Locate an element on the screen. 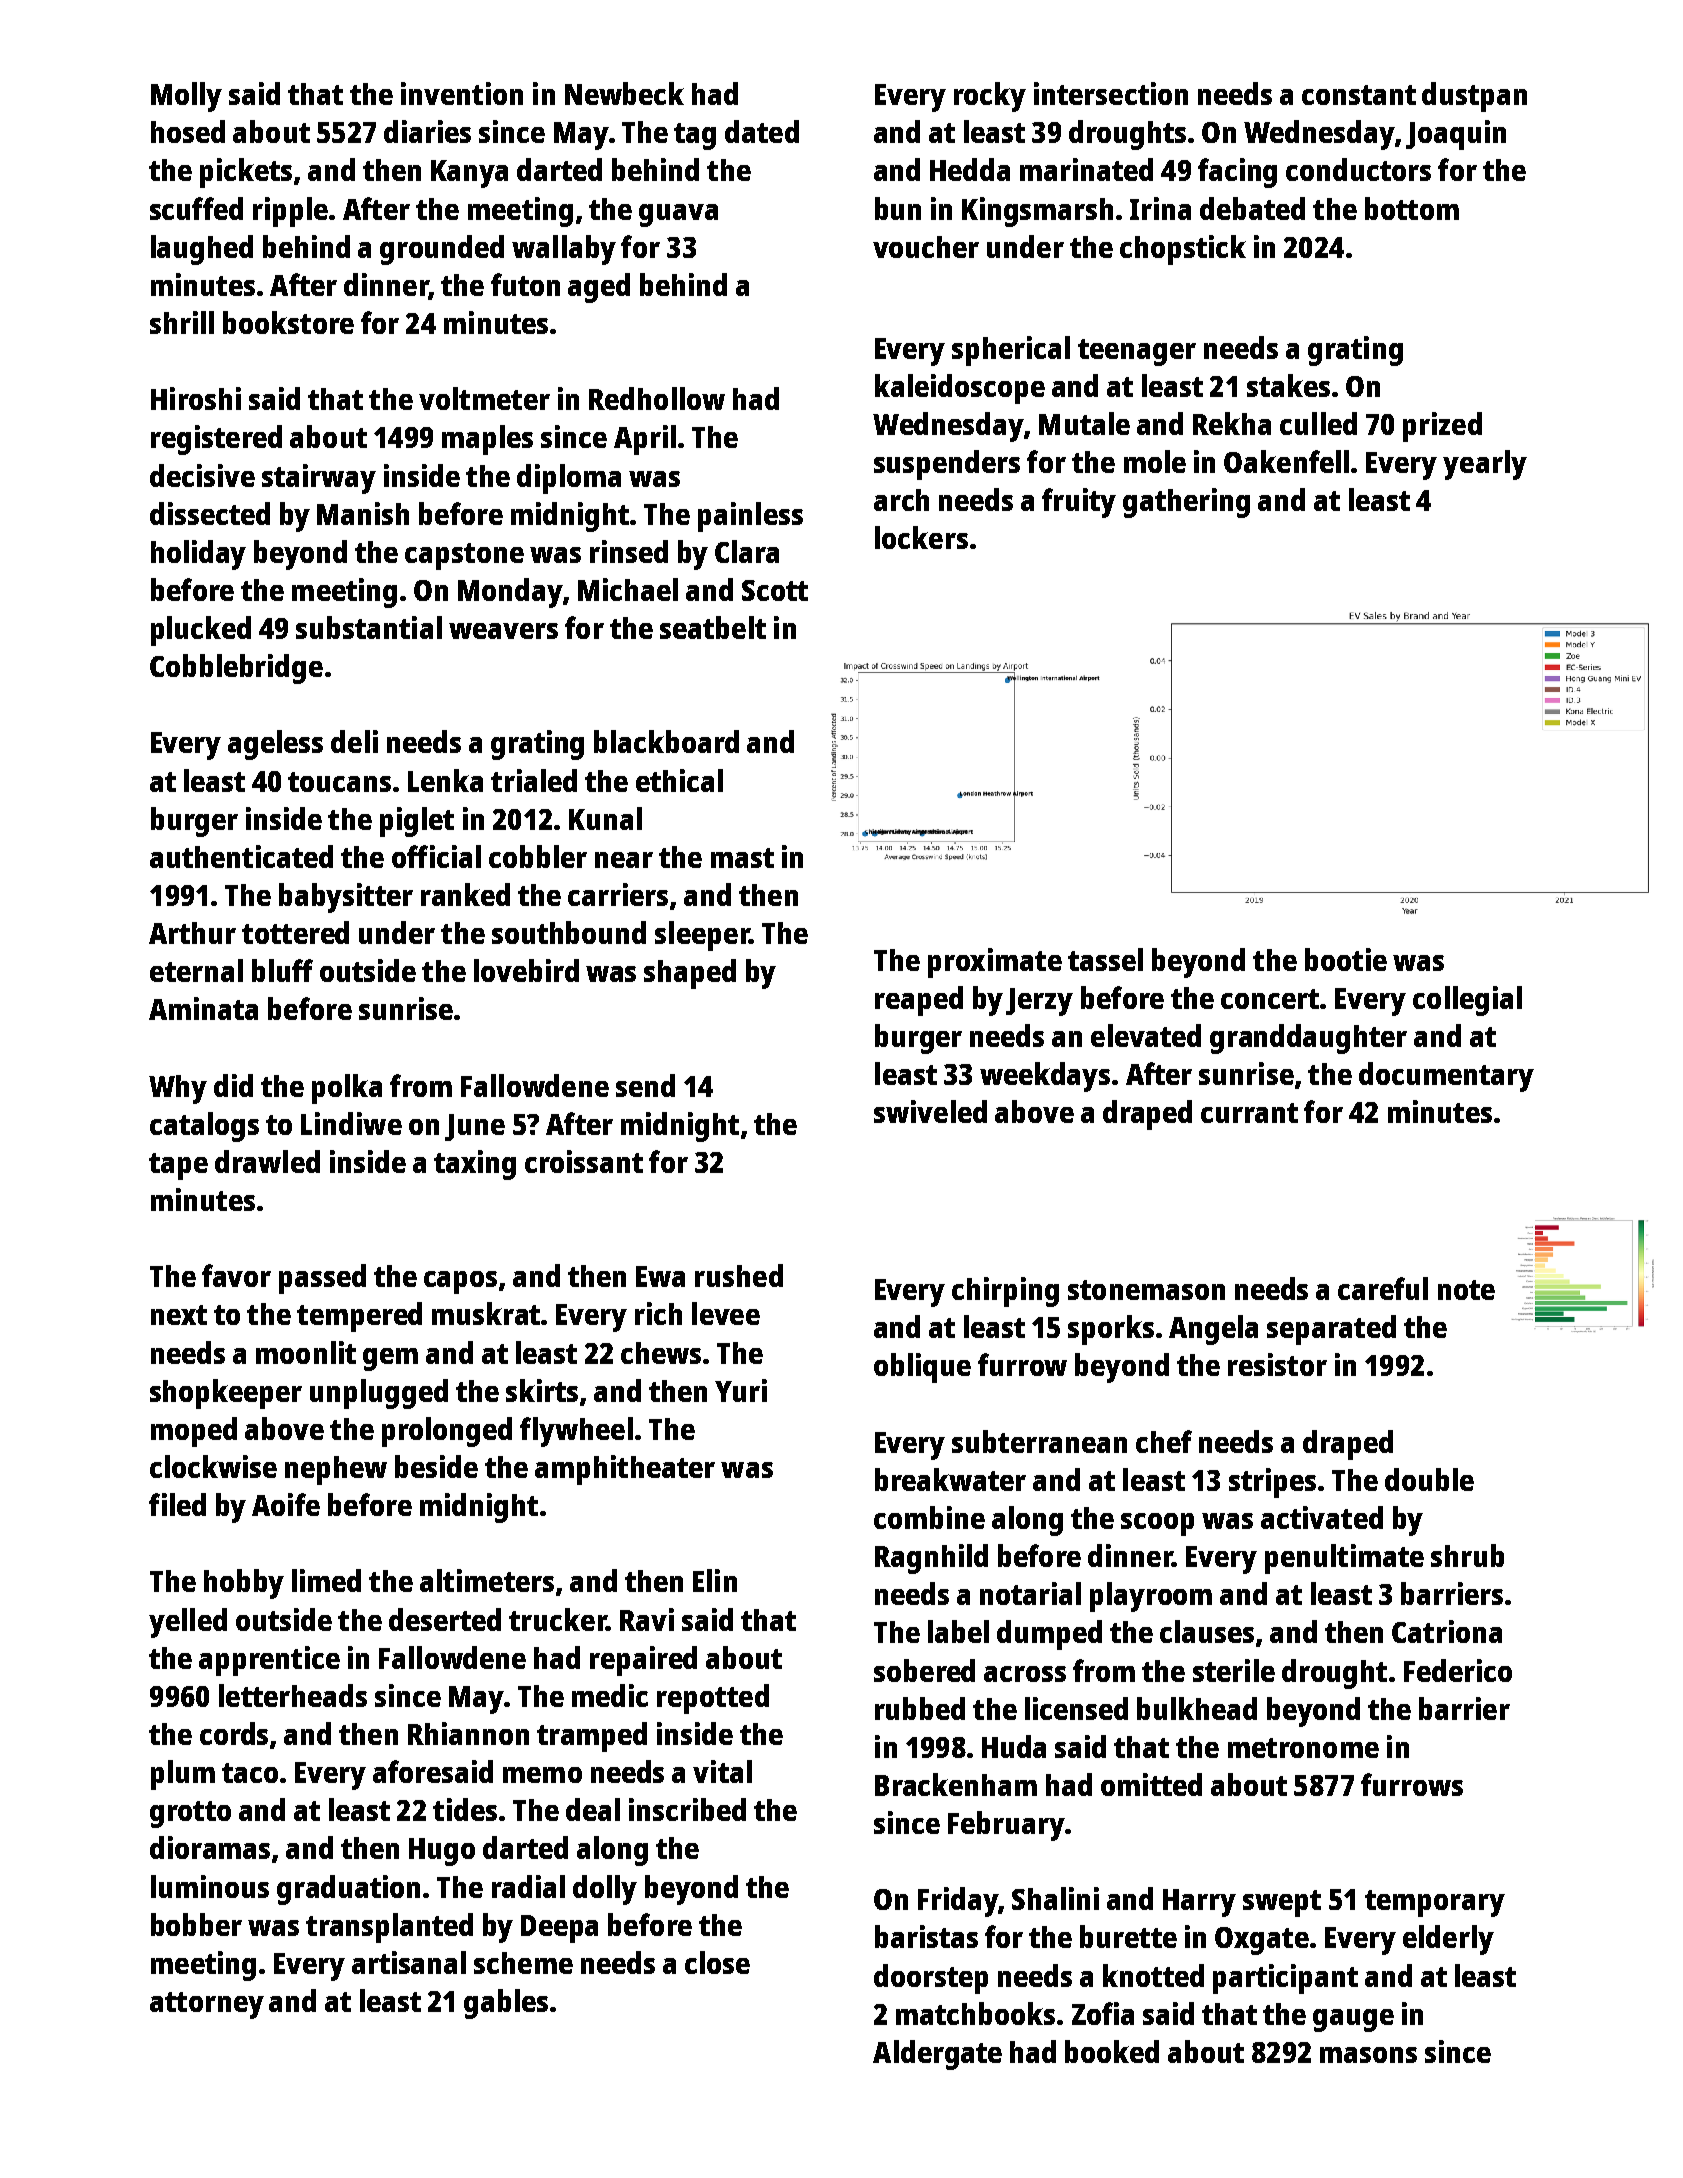  invention is located at coordinates (462, 93).
